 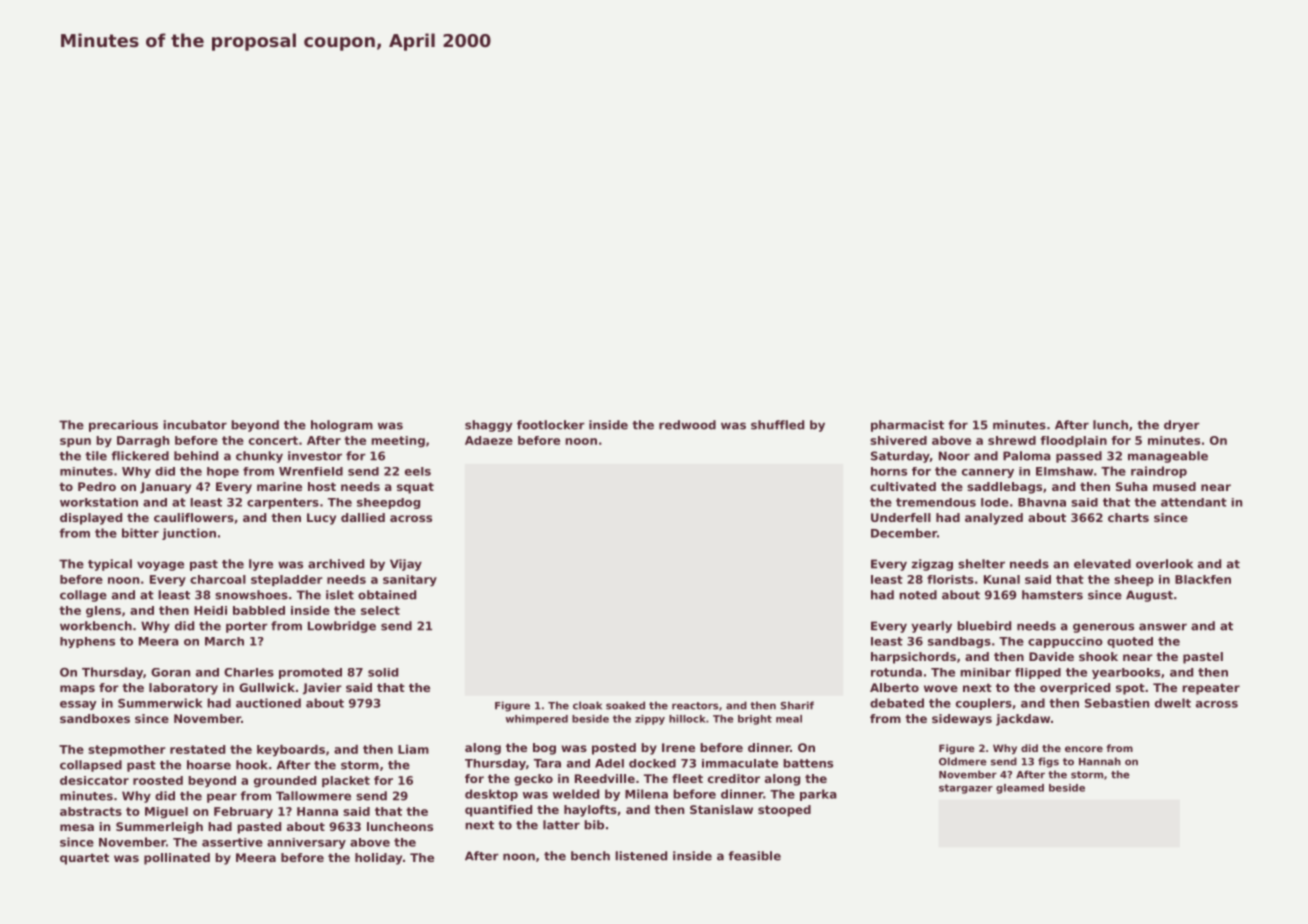 What do you see at coordinates (415, 488) in the screenshot?
I see `squat` at bounding box center [415, 488].
